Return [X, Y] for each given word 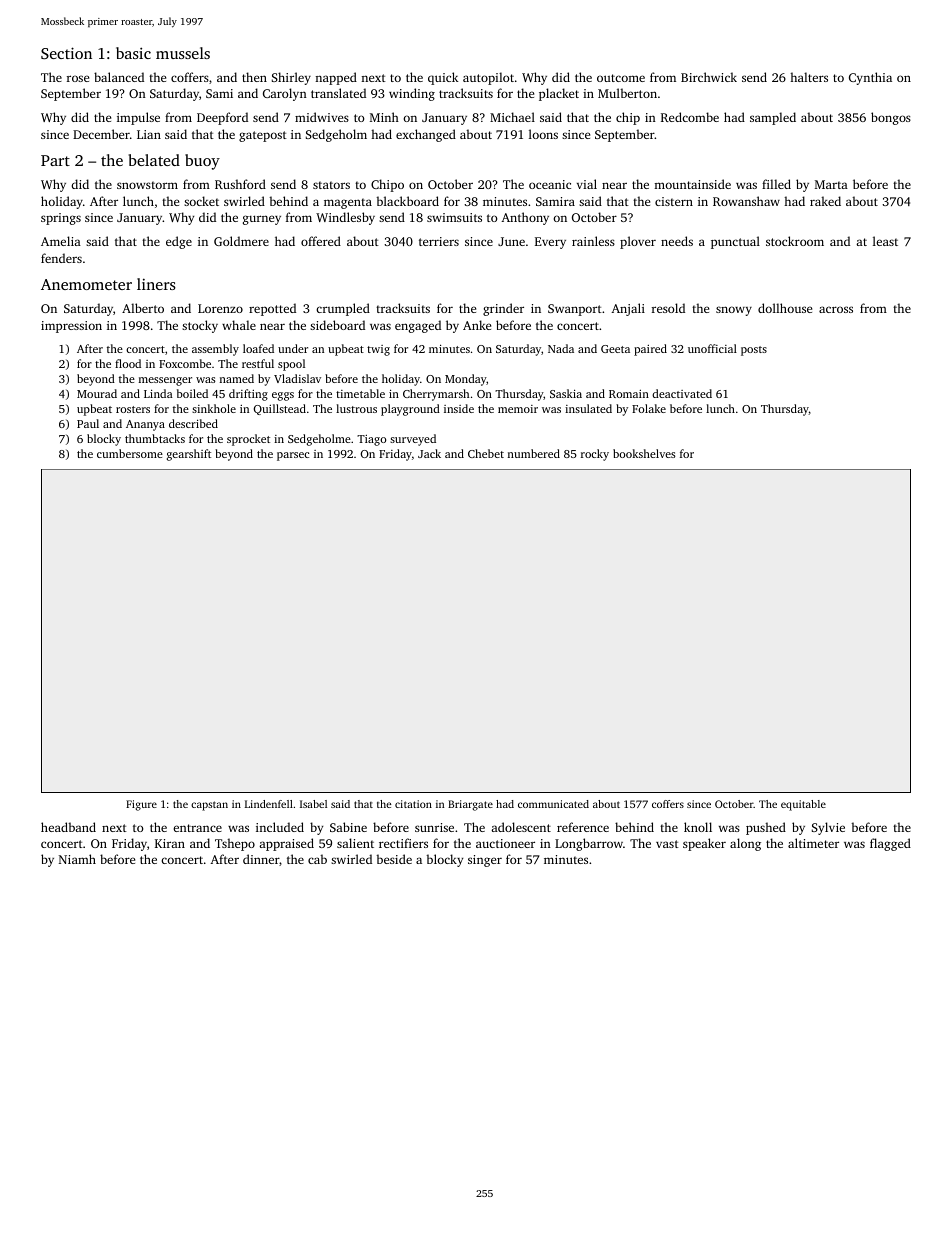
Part [55, 160]
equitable [803, 805]
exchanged [426, 135]
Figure [141, 805]
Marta [831, 184]
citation [413, 804]
